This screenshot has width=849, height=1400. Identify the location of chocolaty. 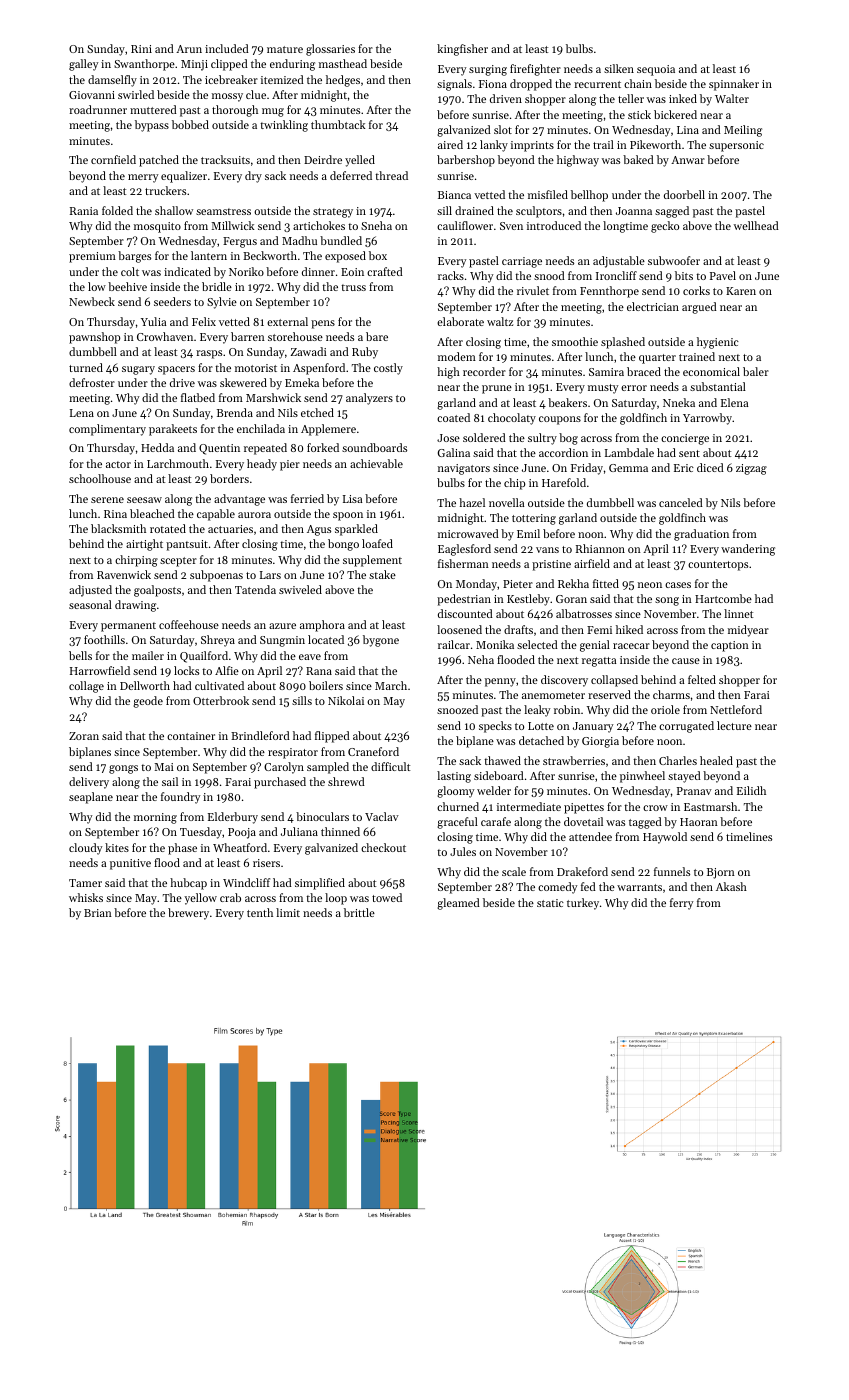
(512, 419).
